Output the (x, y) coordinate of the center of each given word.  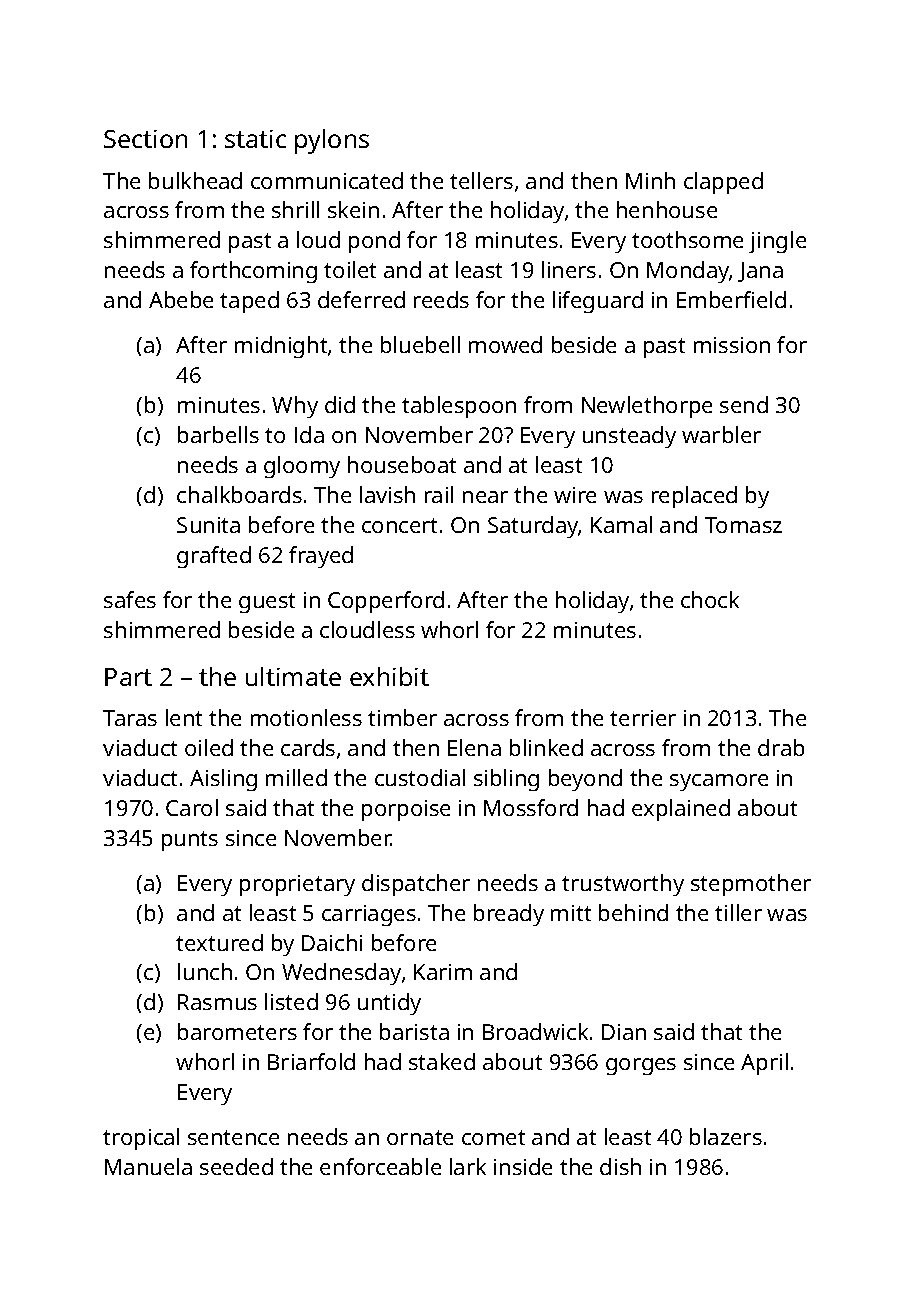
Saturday (533, 527)
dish (620, 1166)
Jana (760, 272)
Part (128, 677)
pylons (332, 141)
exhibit (389, 676)
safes (130, 599)
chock (710, 599)
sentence (233, 1137)
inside (523, 1166)
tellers (481, 180)
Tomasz (743, 525)
